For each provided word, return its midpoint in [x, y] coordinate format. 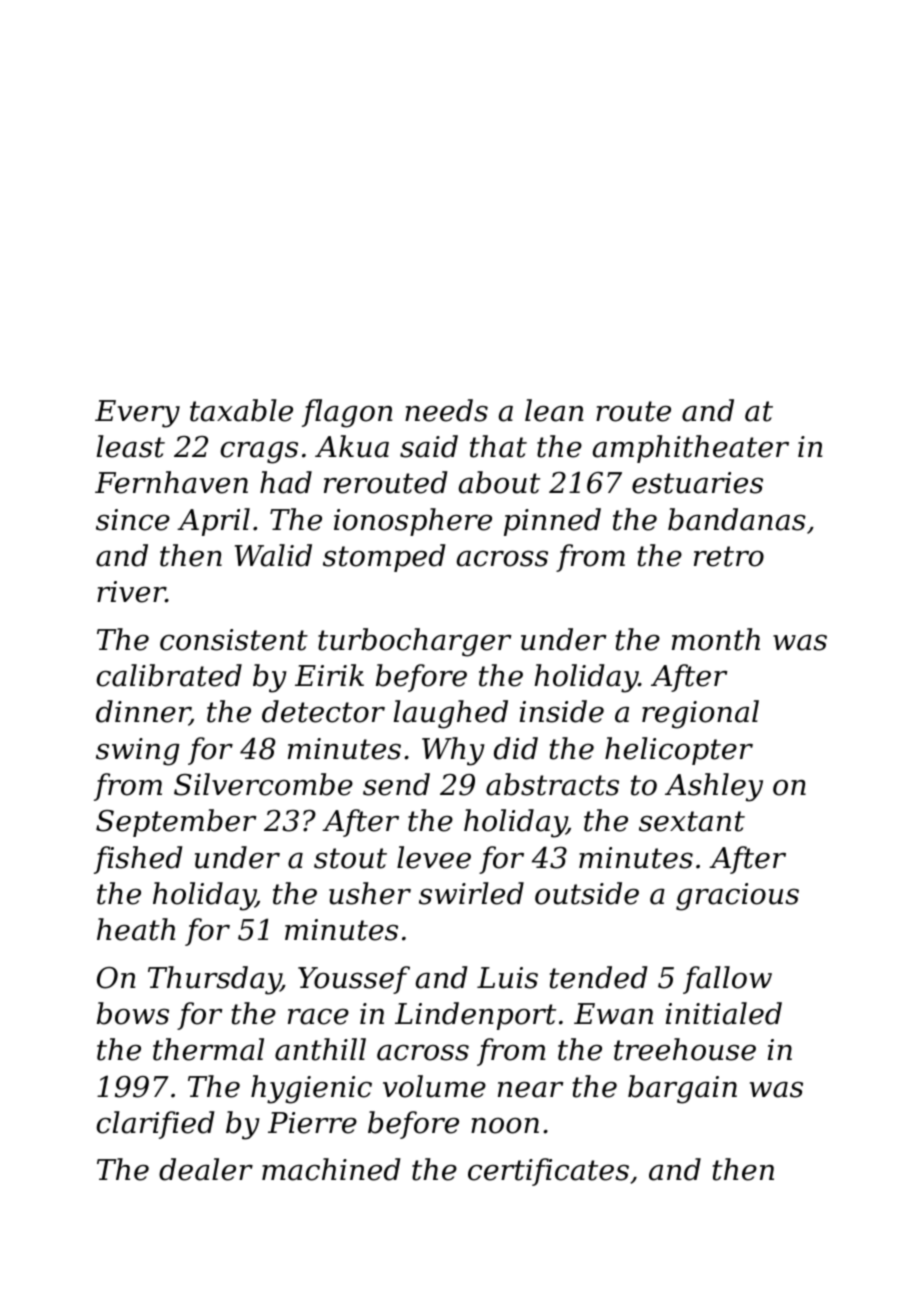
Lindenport [475, 1016]
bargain [682, 1089]
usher [370, 893]
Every [137, 414]
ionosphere [413, 522]
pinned [552, 522]
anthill [320, 1049]
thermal [208, 1049]
